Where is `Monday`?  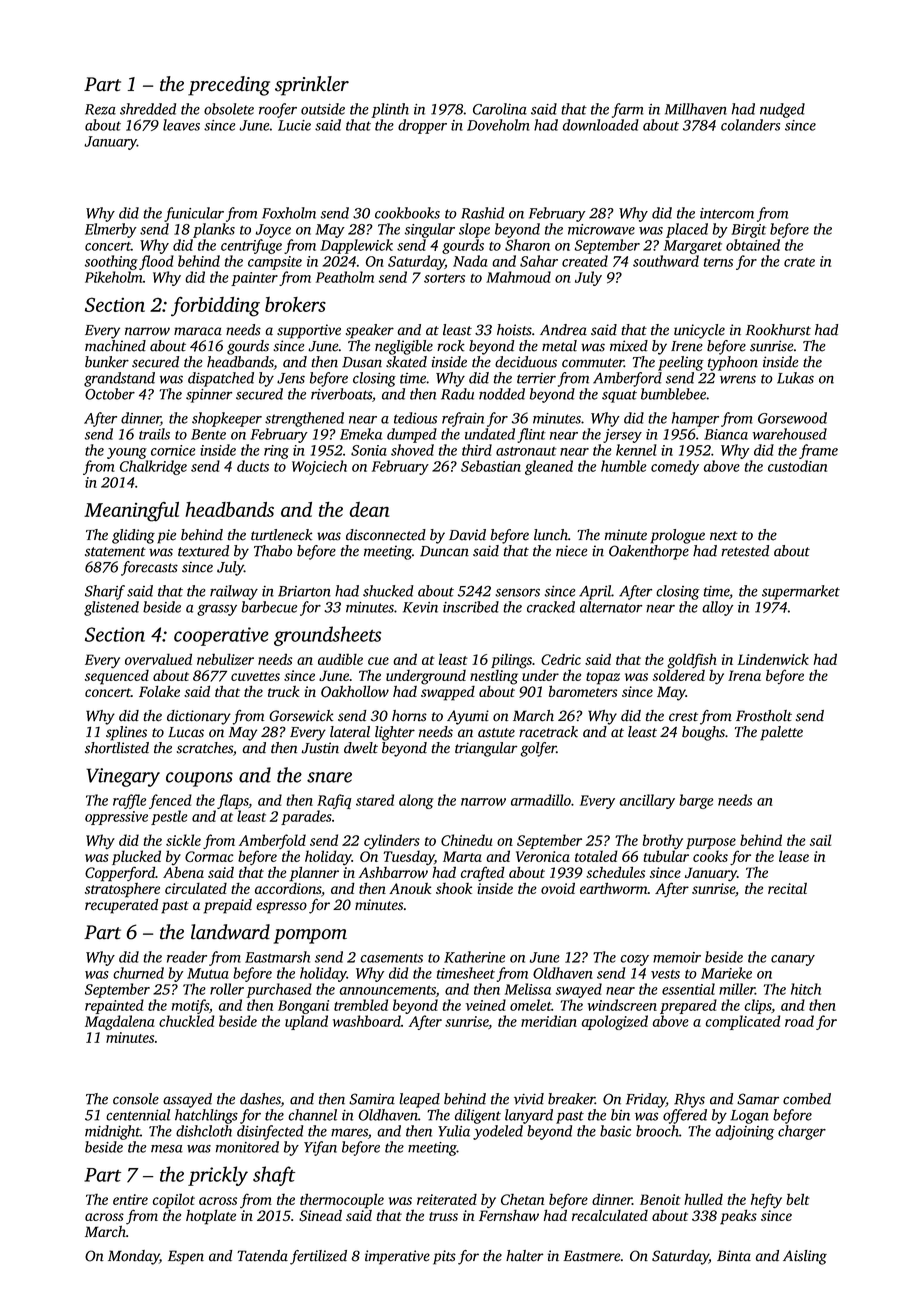
Monday is located at coordinates (133, 1257).
